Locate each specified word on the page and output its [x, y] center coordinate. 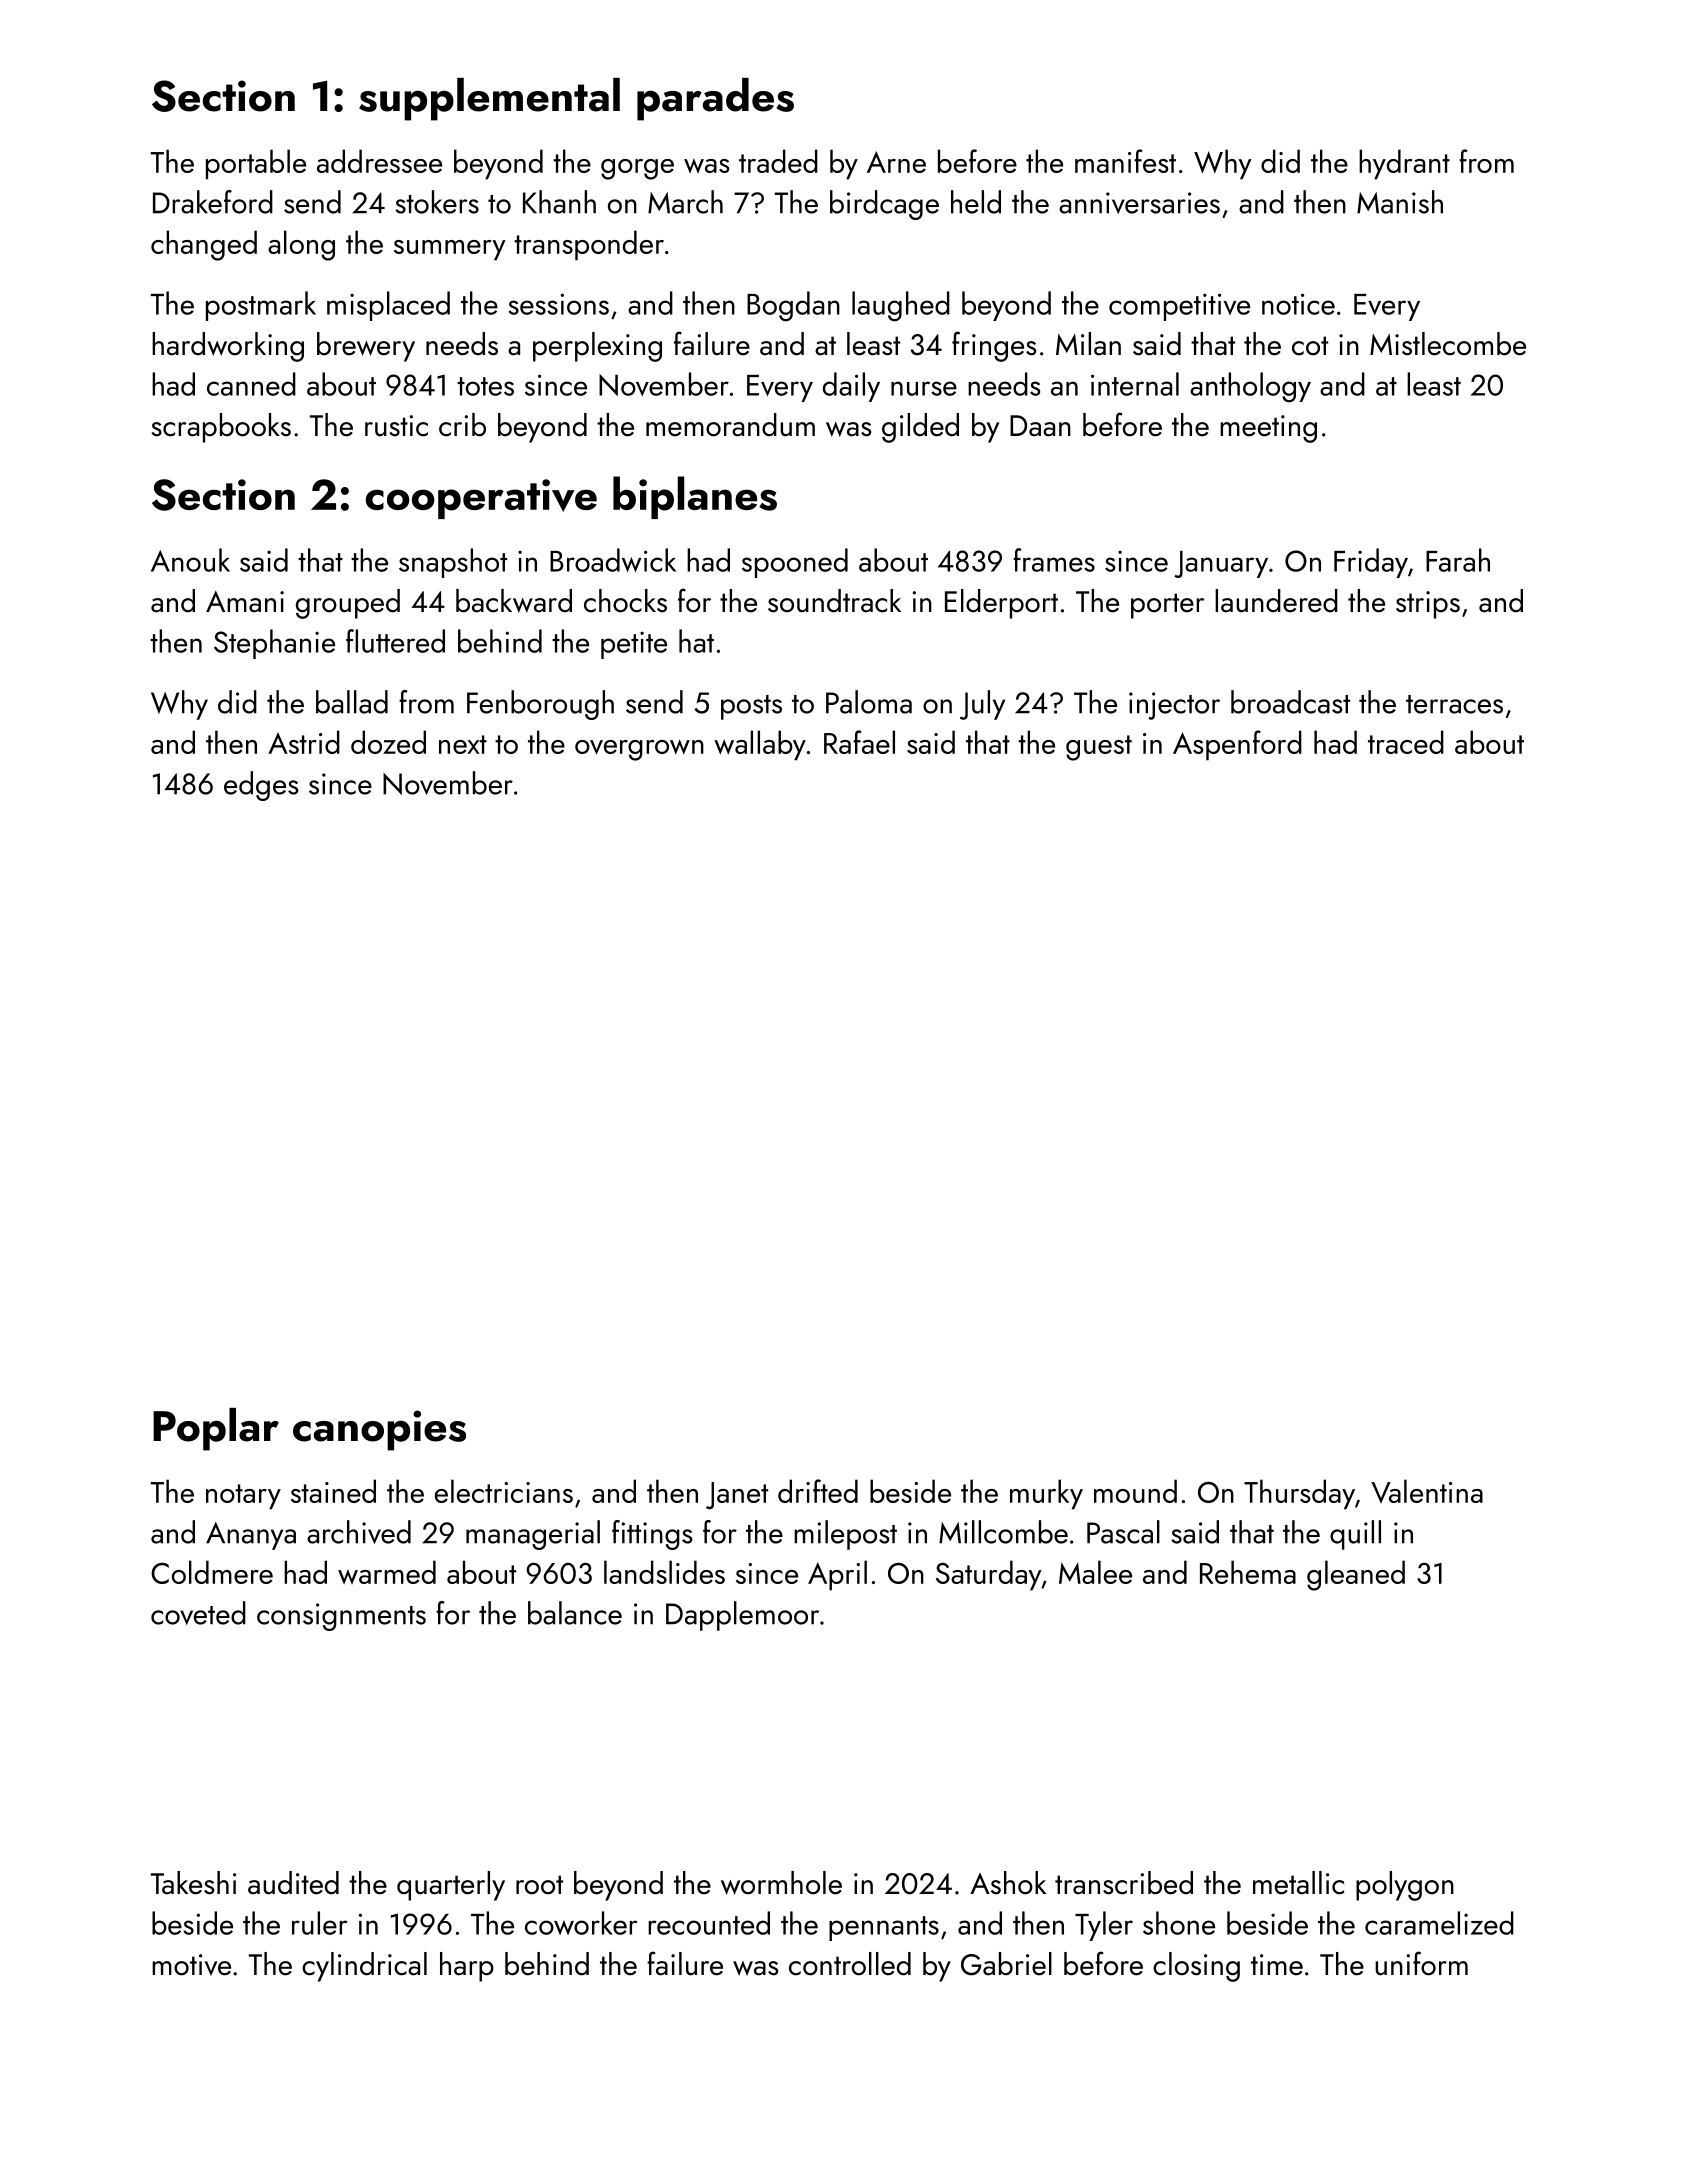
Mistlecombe [1448, 344]
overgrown [639, 750]
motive [191, 1965]
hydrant [1404, 164]
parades [715, 99]
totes [485, 386]
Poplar [216, 1429]
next [463, 744]
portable [256, 164]
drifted [818, 1491]
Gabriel [1006, 1964]
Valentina [1427, 1491]
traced [1406, 742]
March [685, 202]
